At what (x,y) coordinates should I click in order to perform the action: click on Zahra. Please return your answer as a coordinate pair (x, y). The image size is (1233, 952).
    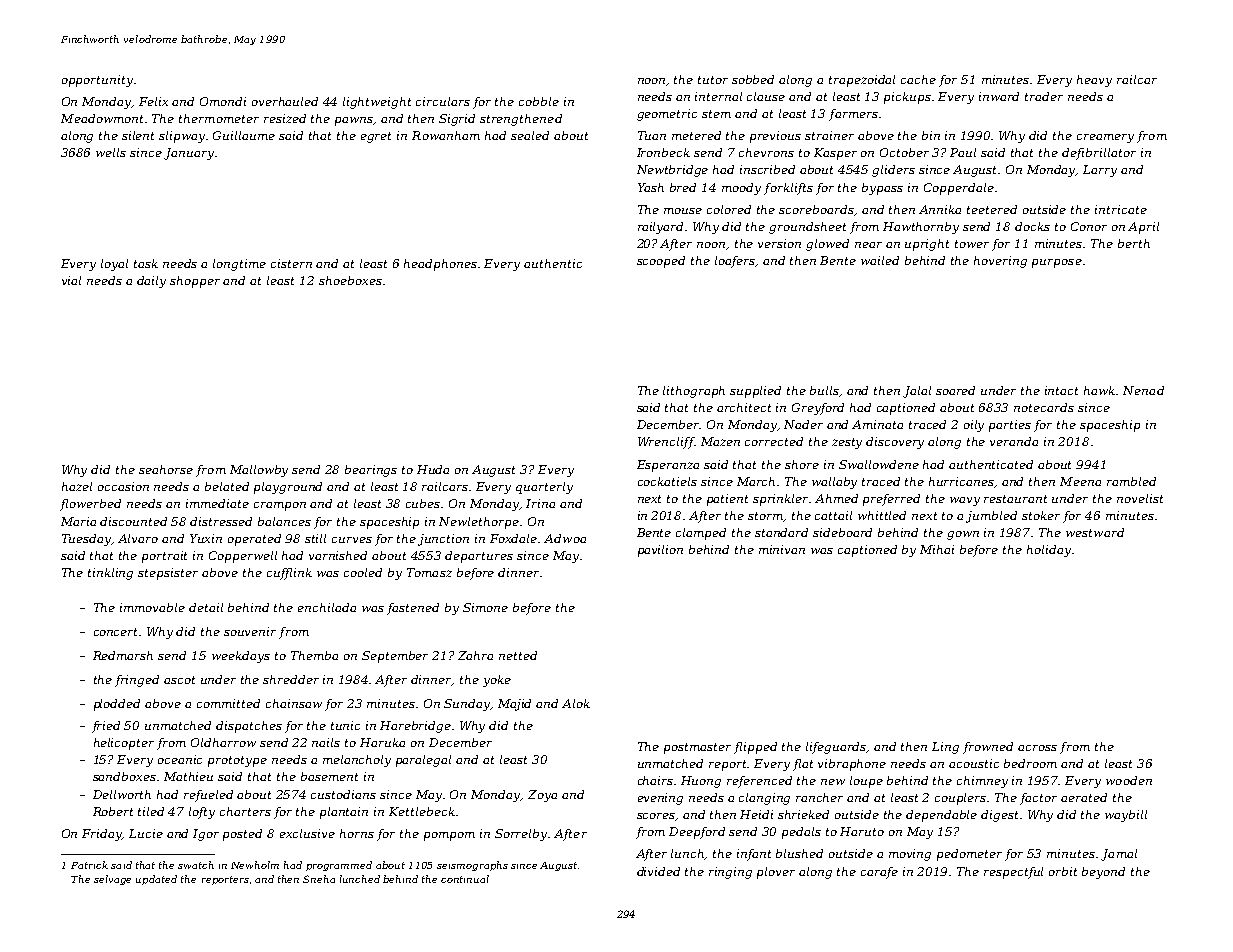
    Looking at the image, I should click on (475, 655).
